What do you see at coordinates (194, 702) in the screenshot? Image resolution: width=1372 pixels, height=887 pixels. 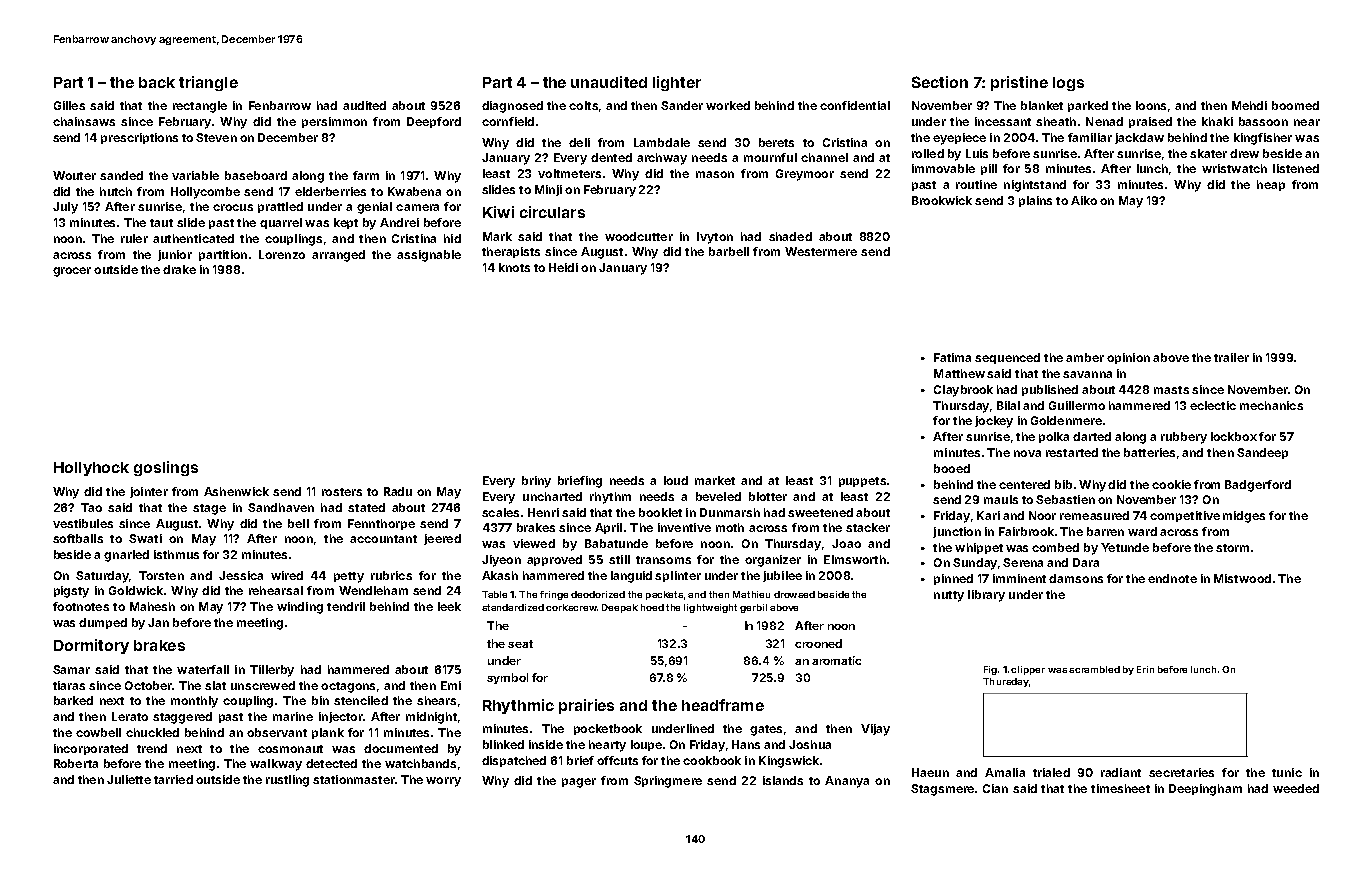 I see `monthly` at bounding box center [194, 702].
